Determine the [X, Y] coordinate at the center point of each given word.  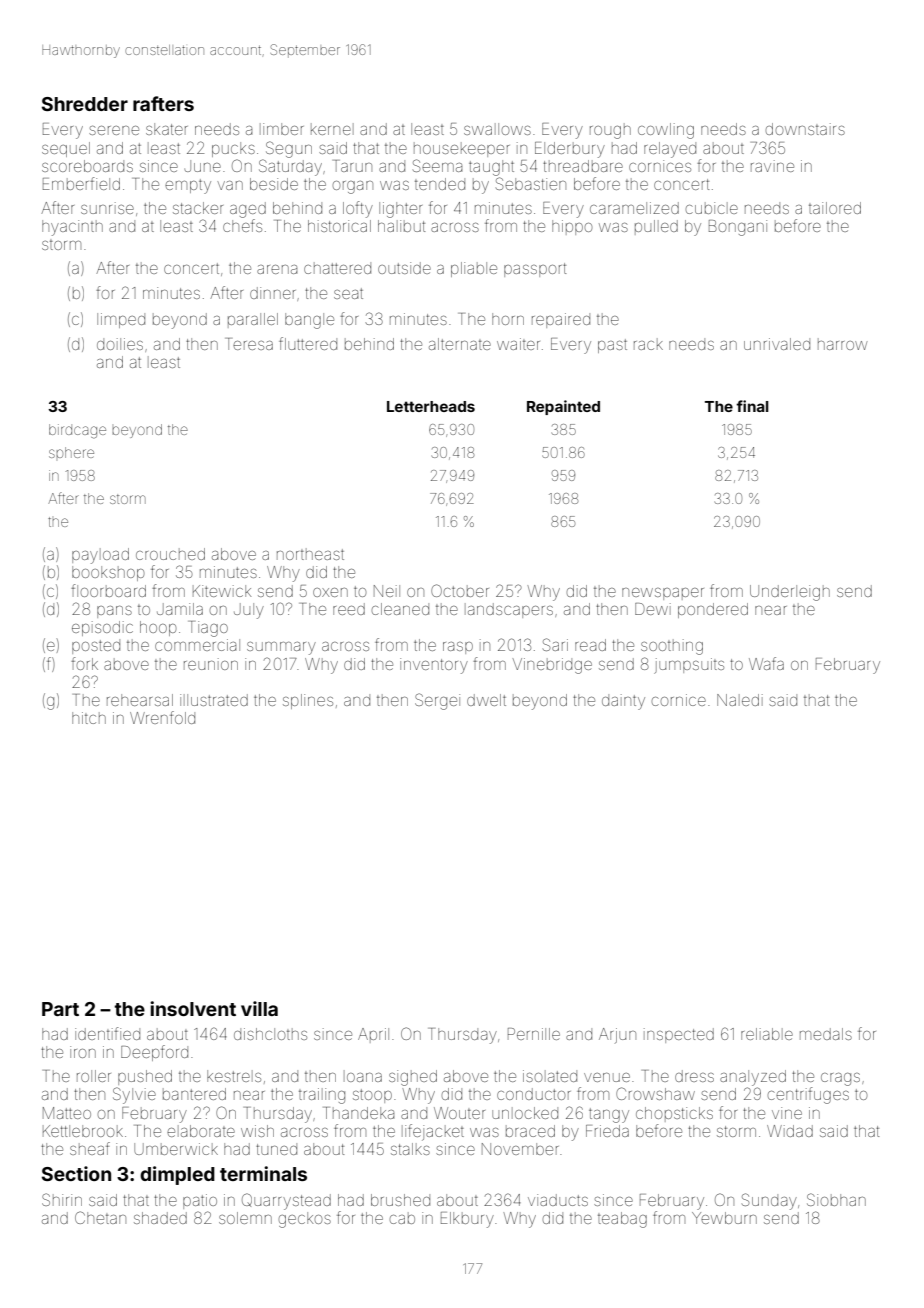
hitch [89, 718]
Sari [555, 644]
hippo [572, 227]
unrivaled [777, 344]
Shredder [85, 104]
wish [257, 1131]
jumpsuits [689, 666]
